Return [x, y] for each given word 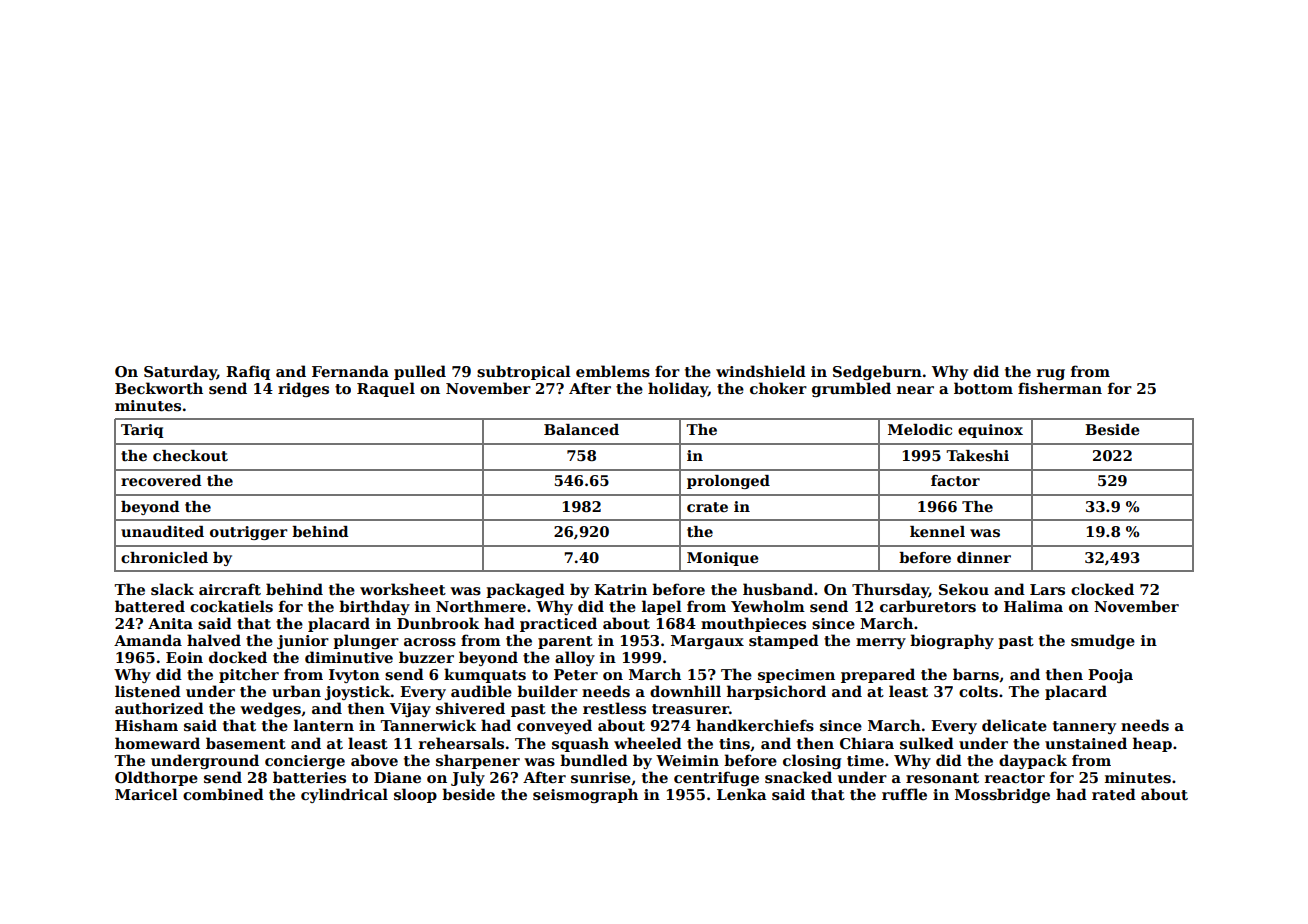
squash [580, 744]
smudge [1103, 641]
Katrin [620, 589]
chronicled [164, 557]
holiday [678, 389]
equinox [990, 431]
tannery [1084, 727]
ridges [303, 389]
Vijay [410, 710]
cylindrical [344, 795]
